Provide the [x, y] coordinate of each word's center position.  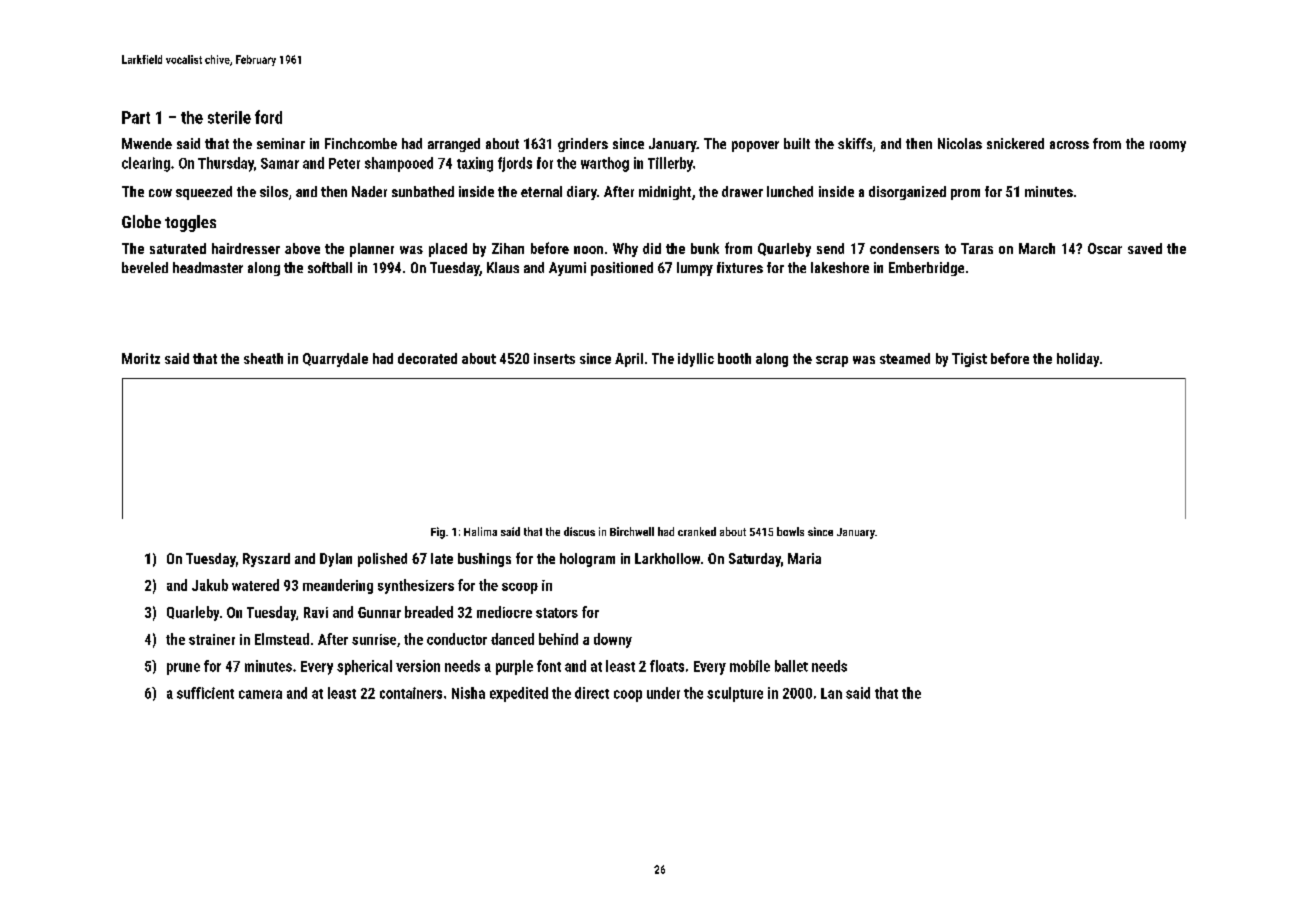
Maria [804, 558]
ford [268, 117]
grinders [583, 145]
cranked [697, 531]
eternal [541, 191]
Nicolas [960, 143]
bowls [790, 531]
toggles [190, 223]
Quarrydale [335, 360]
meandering [338, 586]
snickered [1015, 143]
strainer [212, 639]
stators [557, 613]
